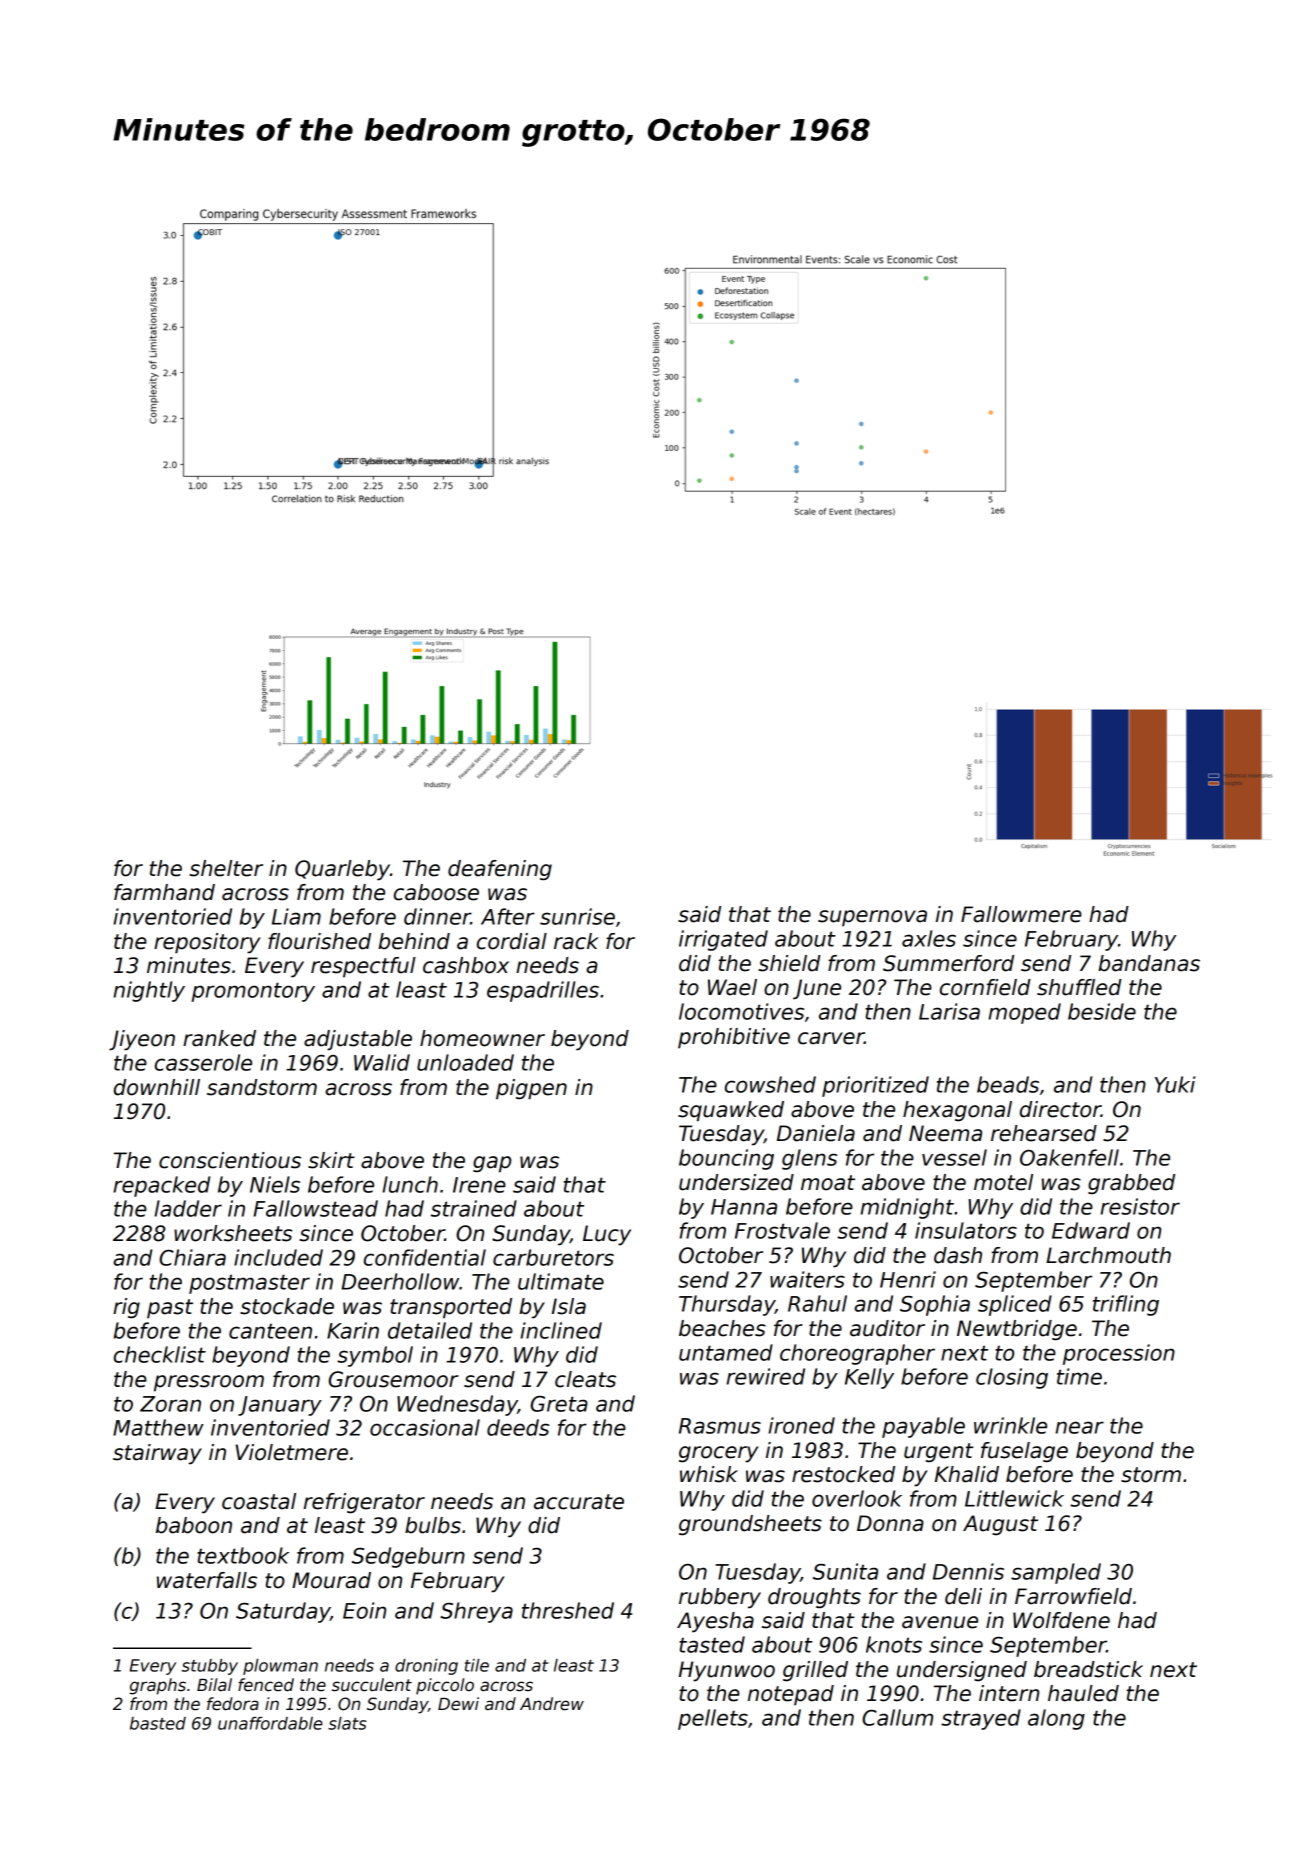 This screenshot has height=1860, width=1315. I want to click on waterfalls, so click(207, 1580).
